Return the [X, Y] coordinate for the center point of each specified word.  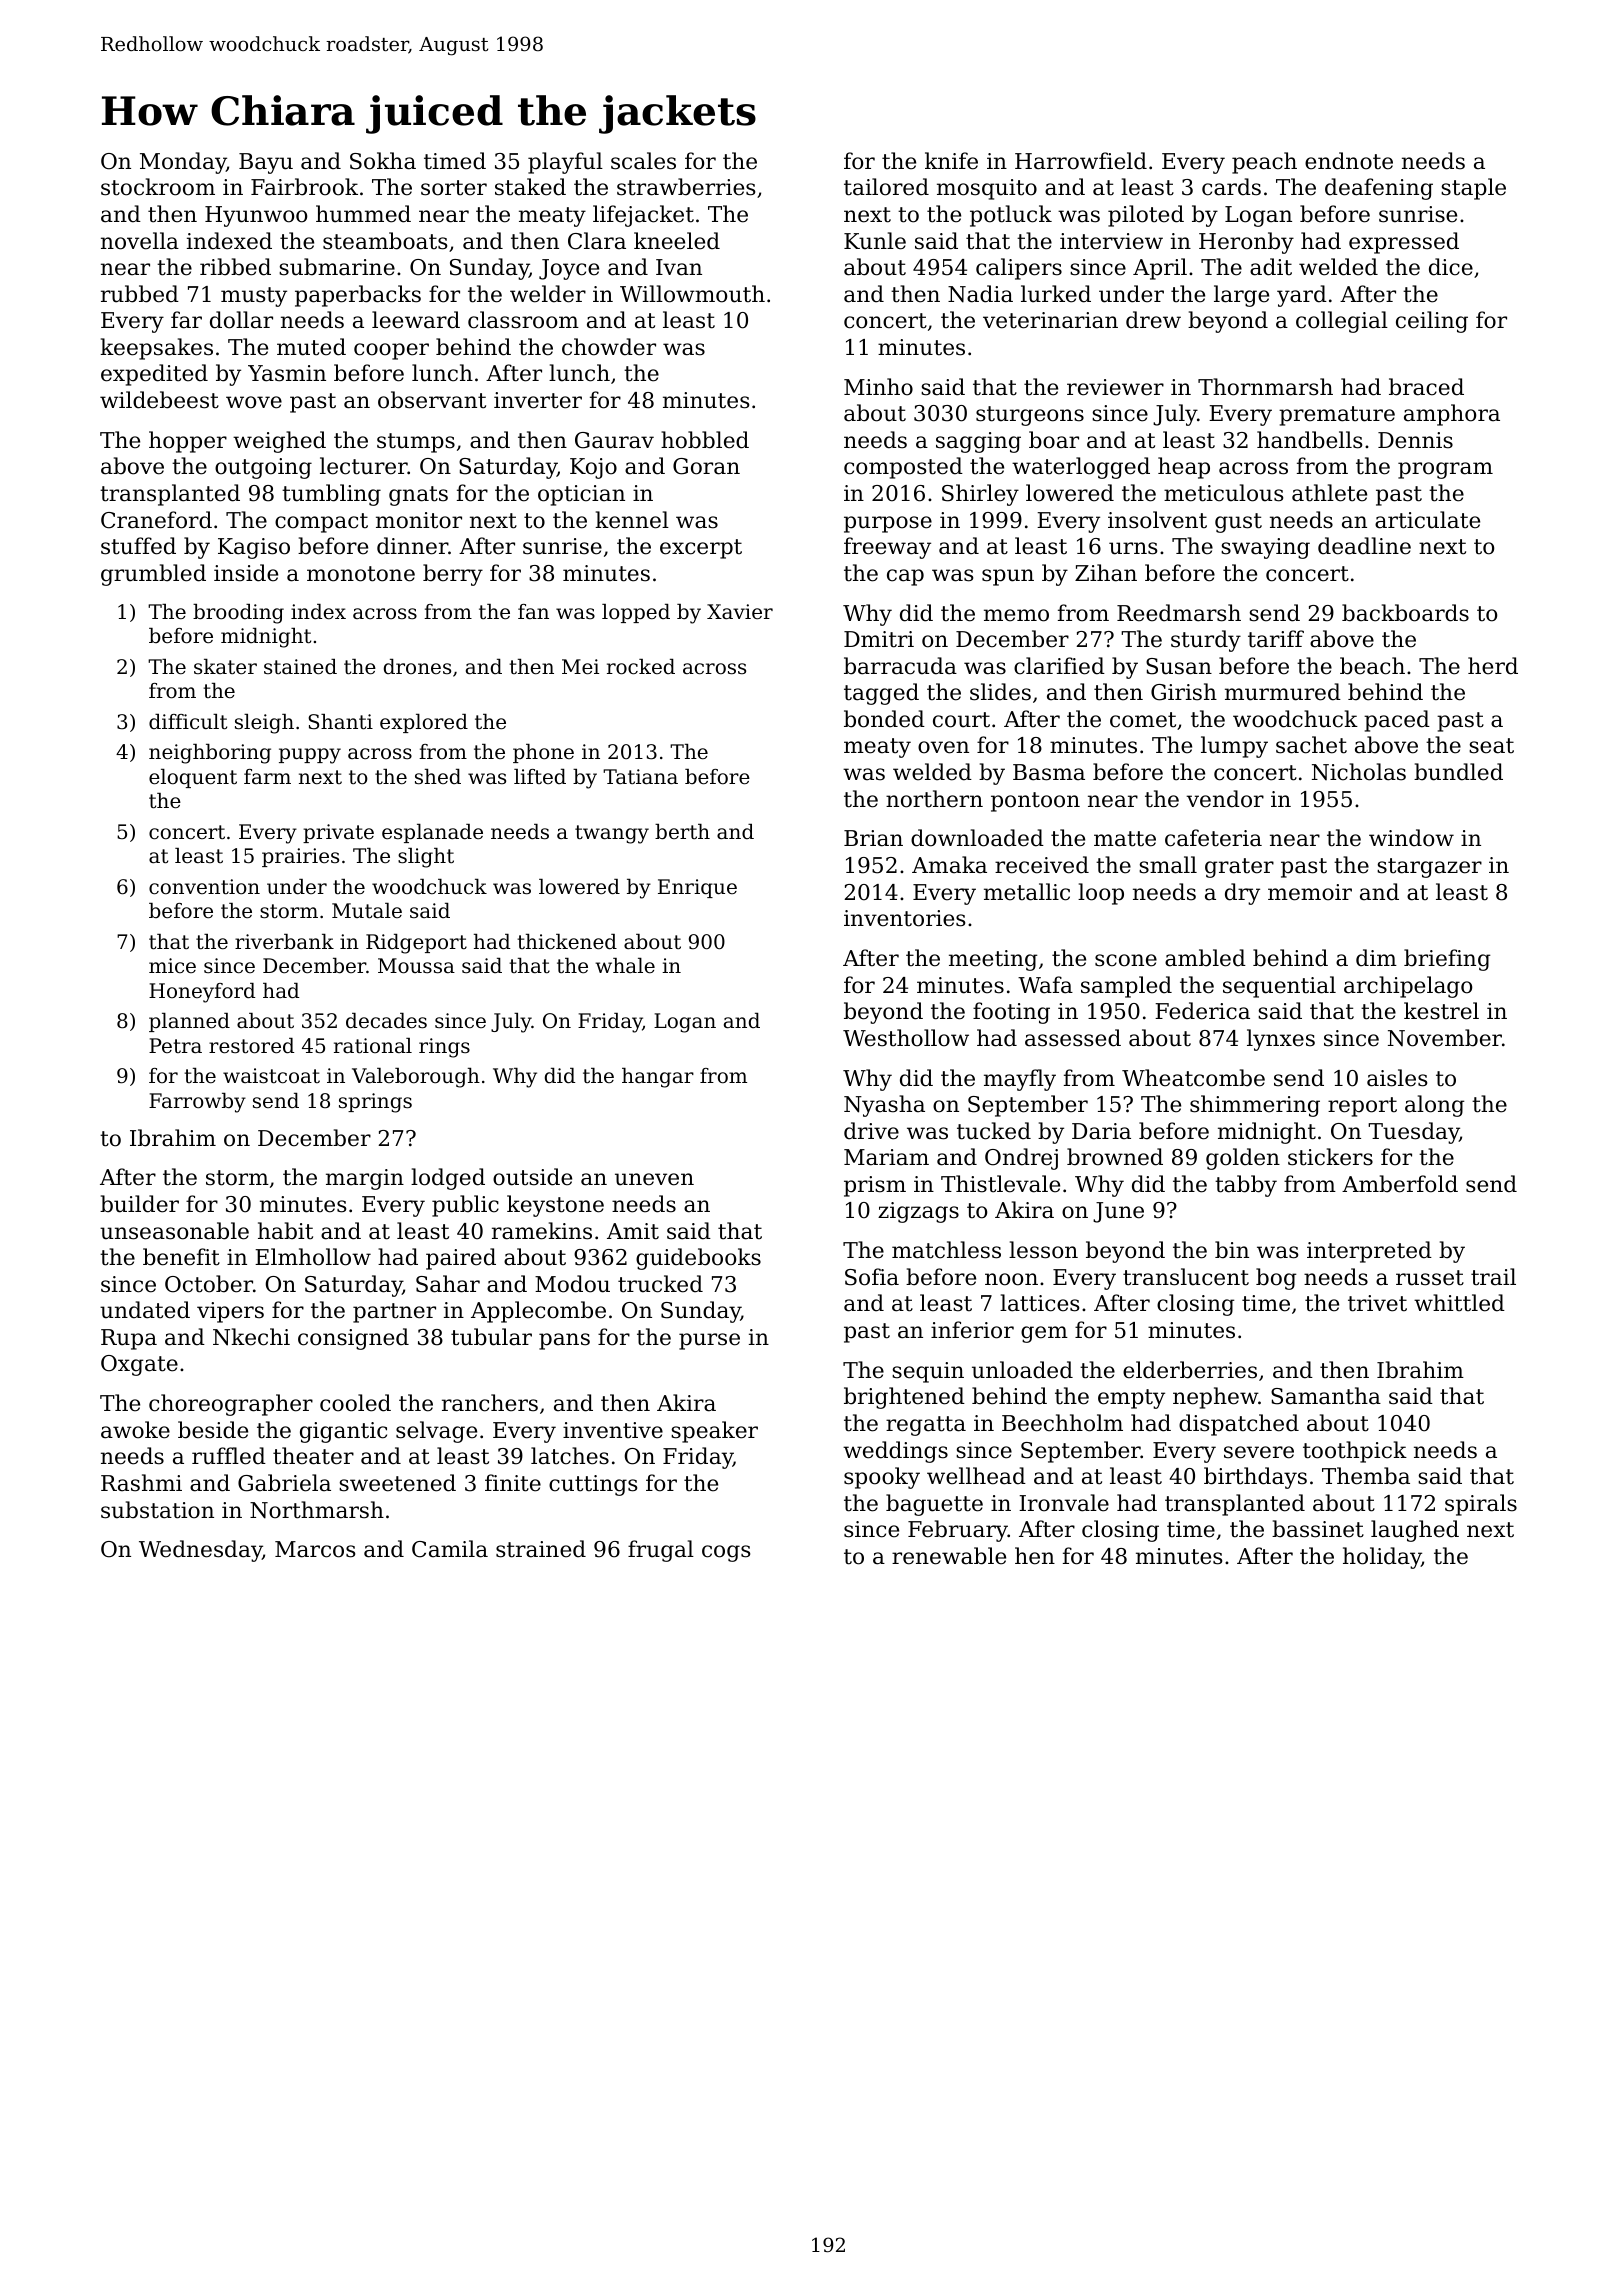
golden [1243, 1159]
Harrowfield [1081, 161]
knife [951, 161]
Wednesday [200, 1551]
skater [225, 666]
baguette [934, 1505]
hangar [658, 1078]
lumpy [1234, 747]
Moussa [416, 966]
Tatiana [640, 777]
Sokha [383, 161]
